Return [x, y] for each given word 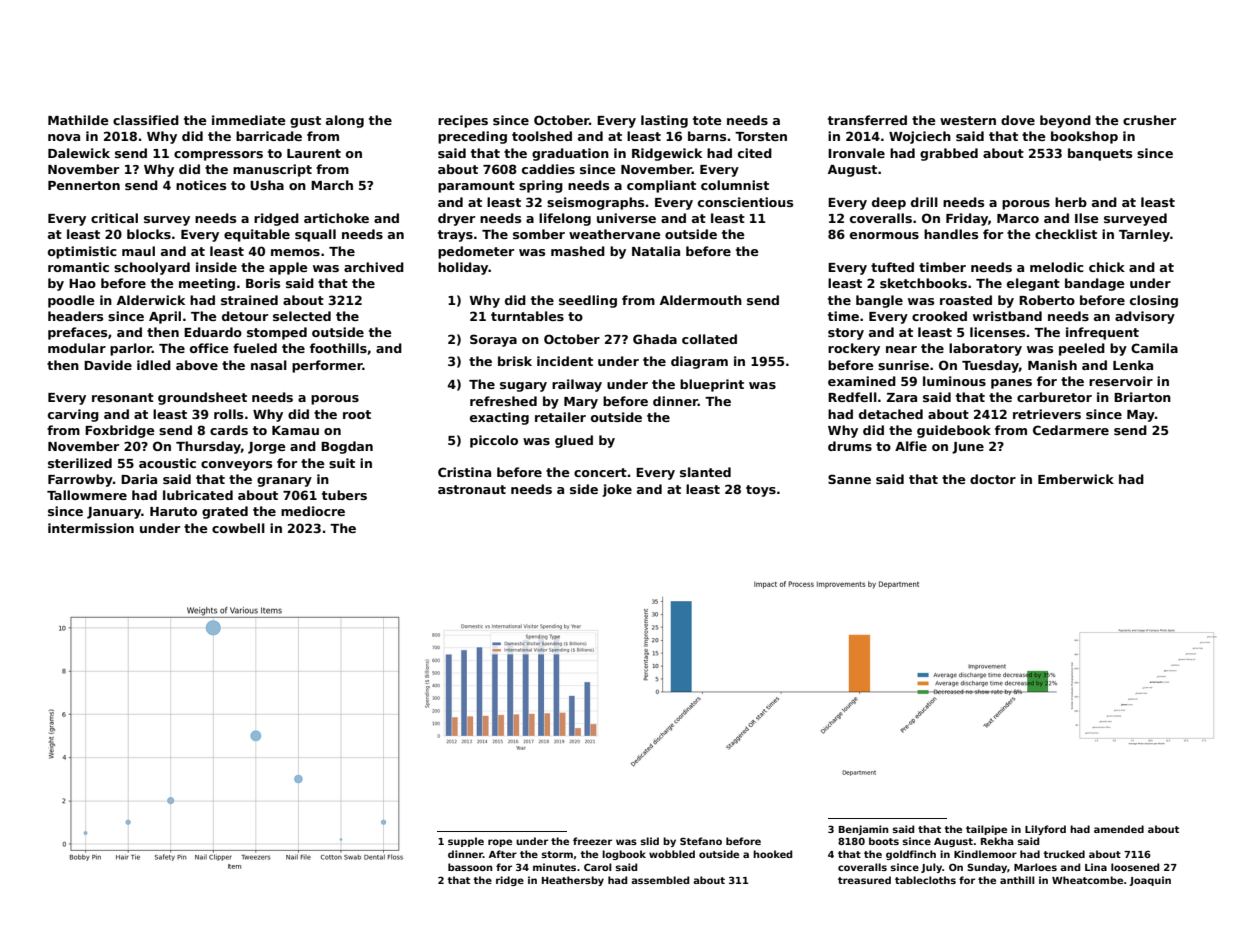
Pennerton [84, 185]
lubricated [198, 495]
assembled [660, 880]
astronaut [472, 489]
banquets [1100, 154]
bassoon [470, 867]
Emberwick [1076, 479]
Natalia [656, 251]
